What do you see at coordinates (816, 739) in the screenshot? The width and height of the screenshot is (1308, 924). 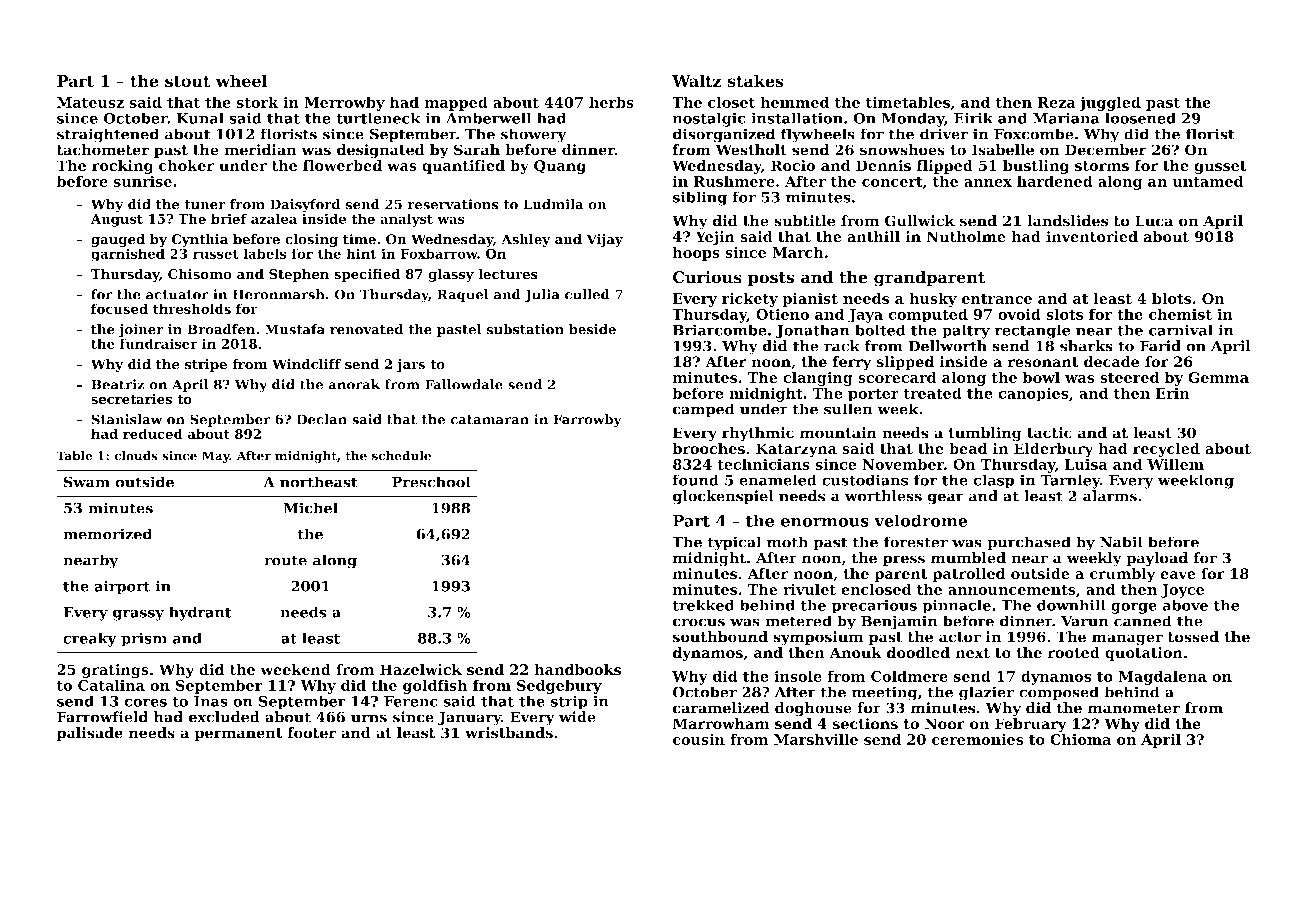 I see `Marshville` at bounding box center [816, 739].
